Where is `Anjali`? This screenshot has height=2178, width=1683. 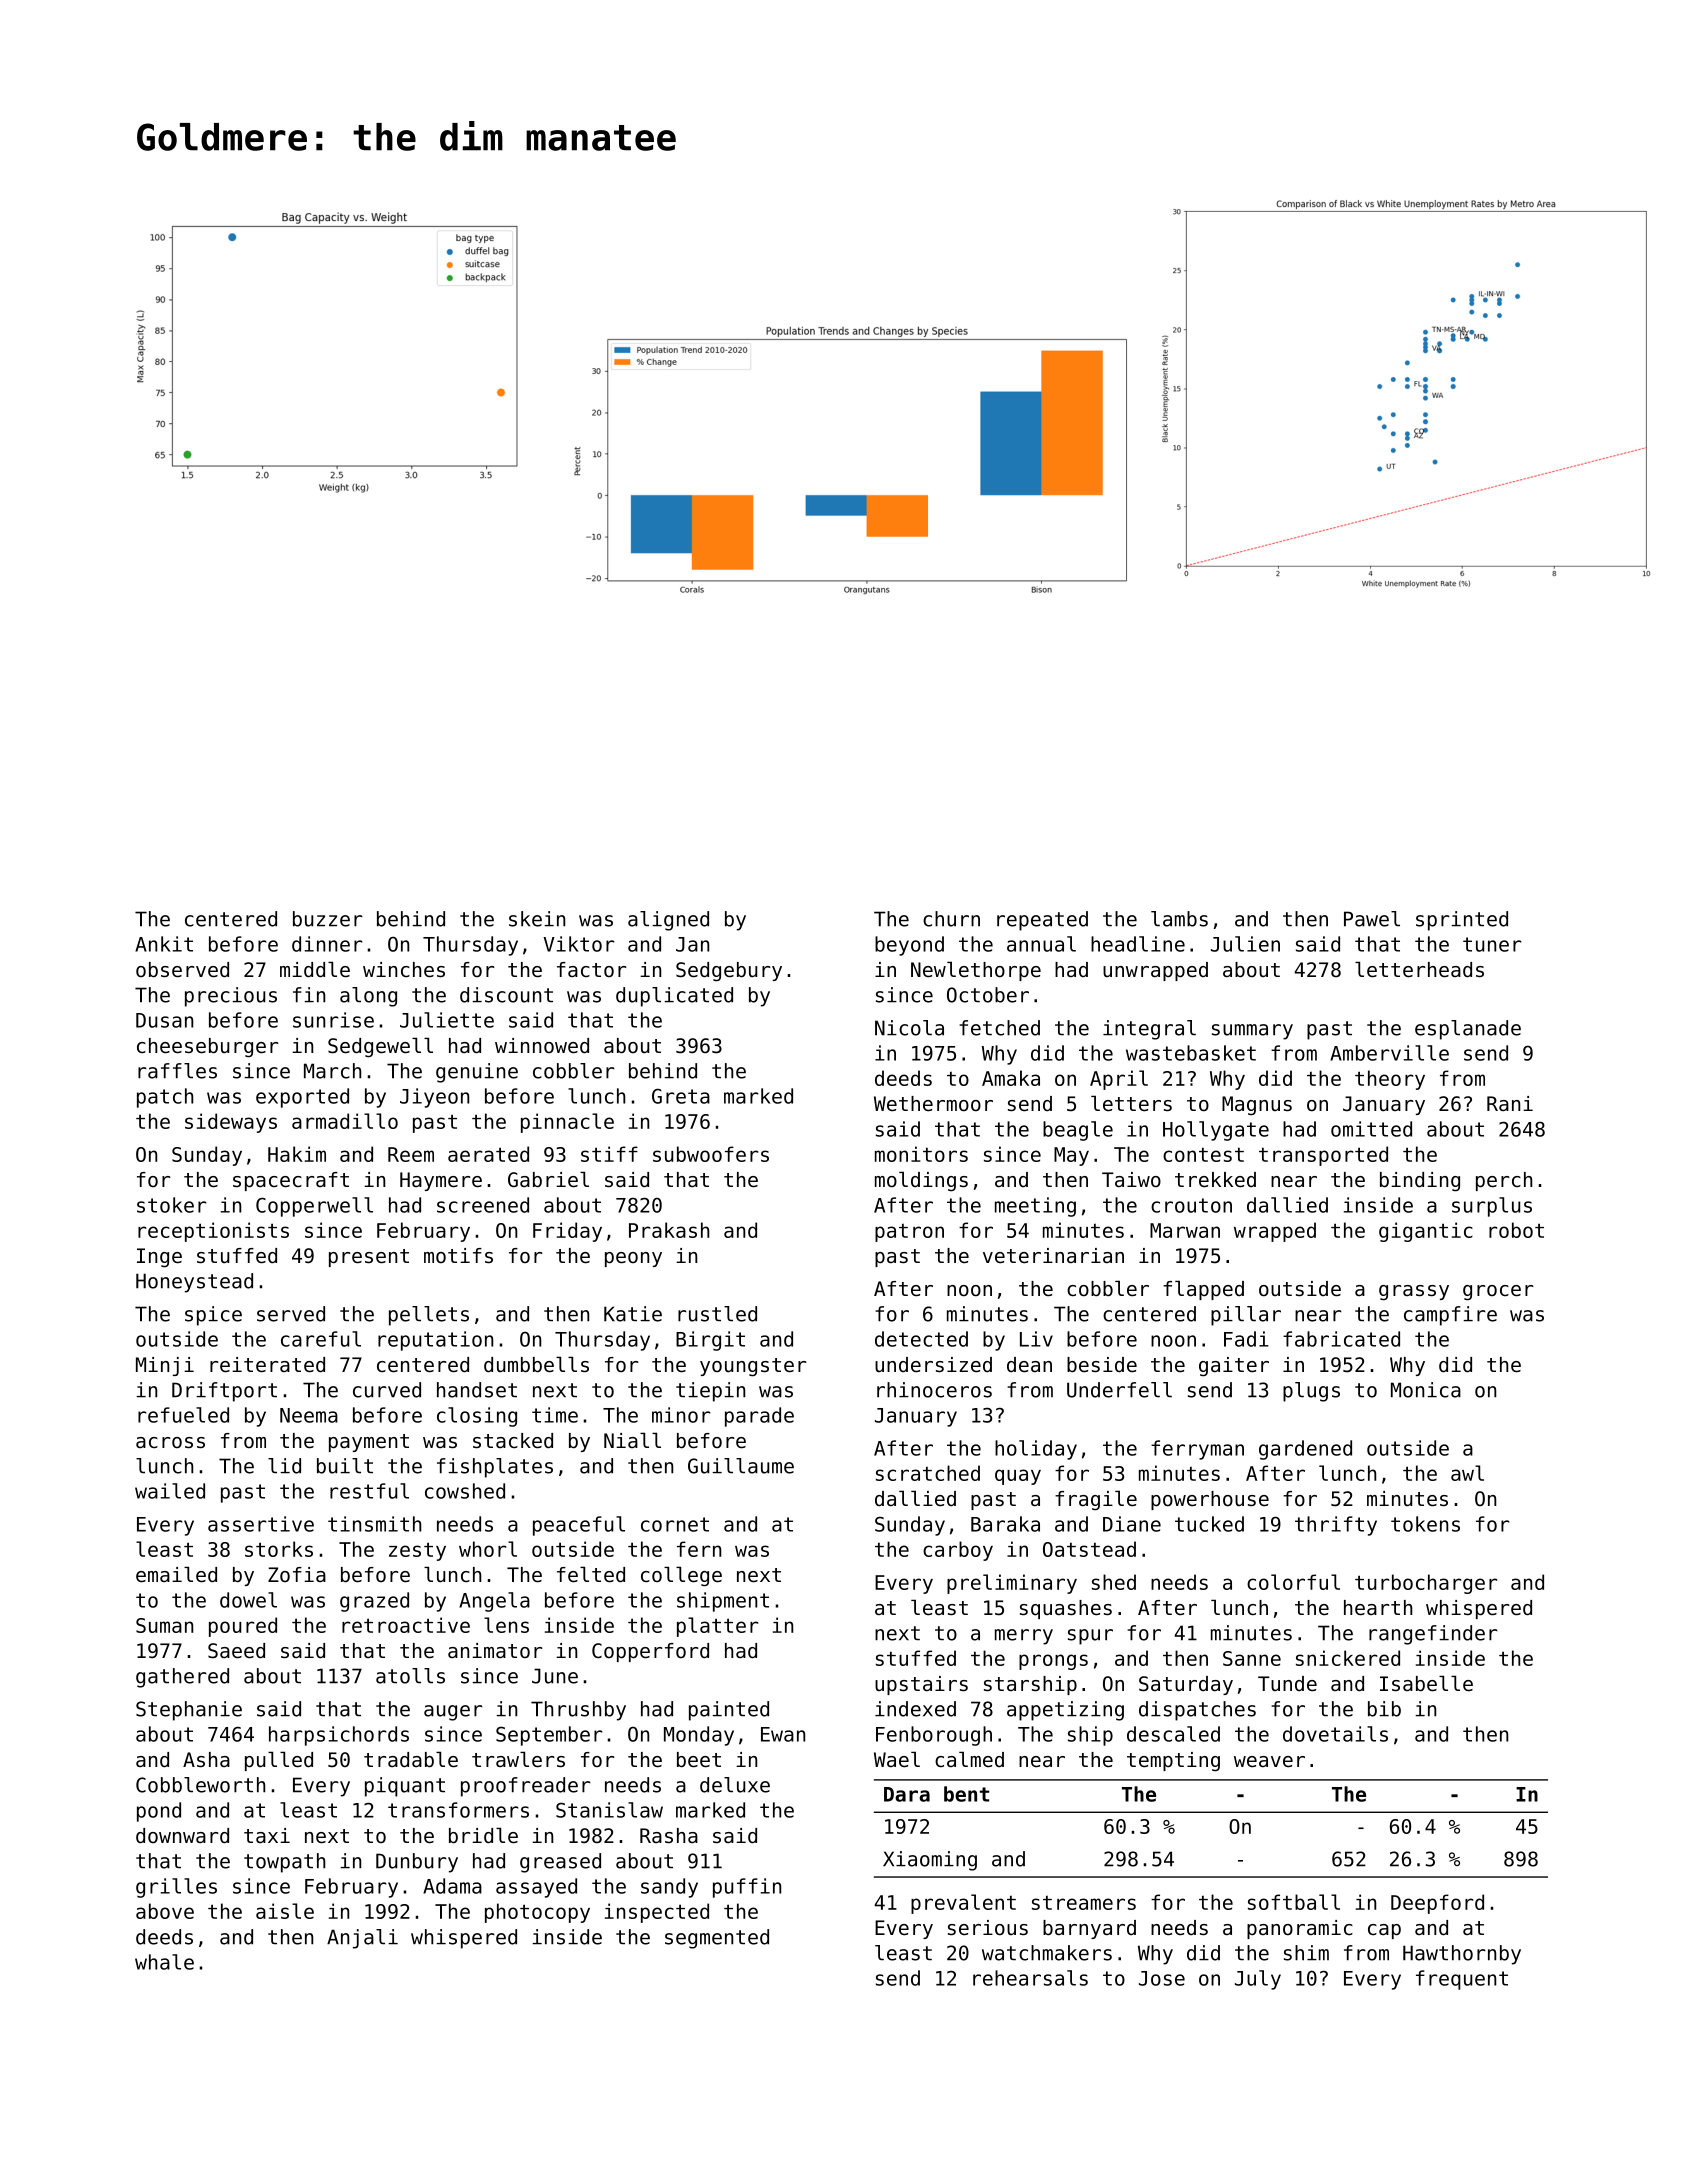
Anjali is located at coordinates (362, 1939).
